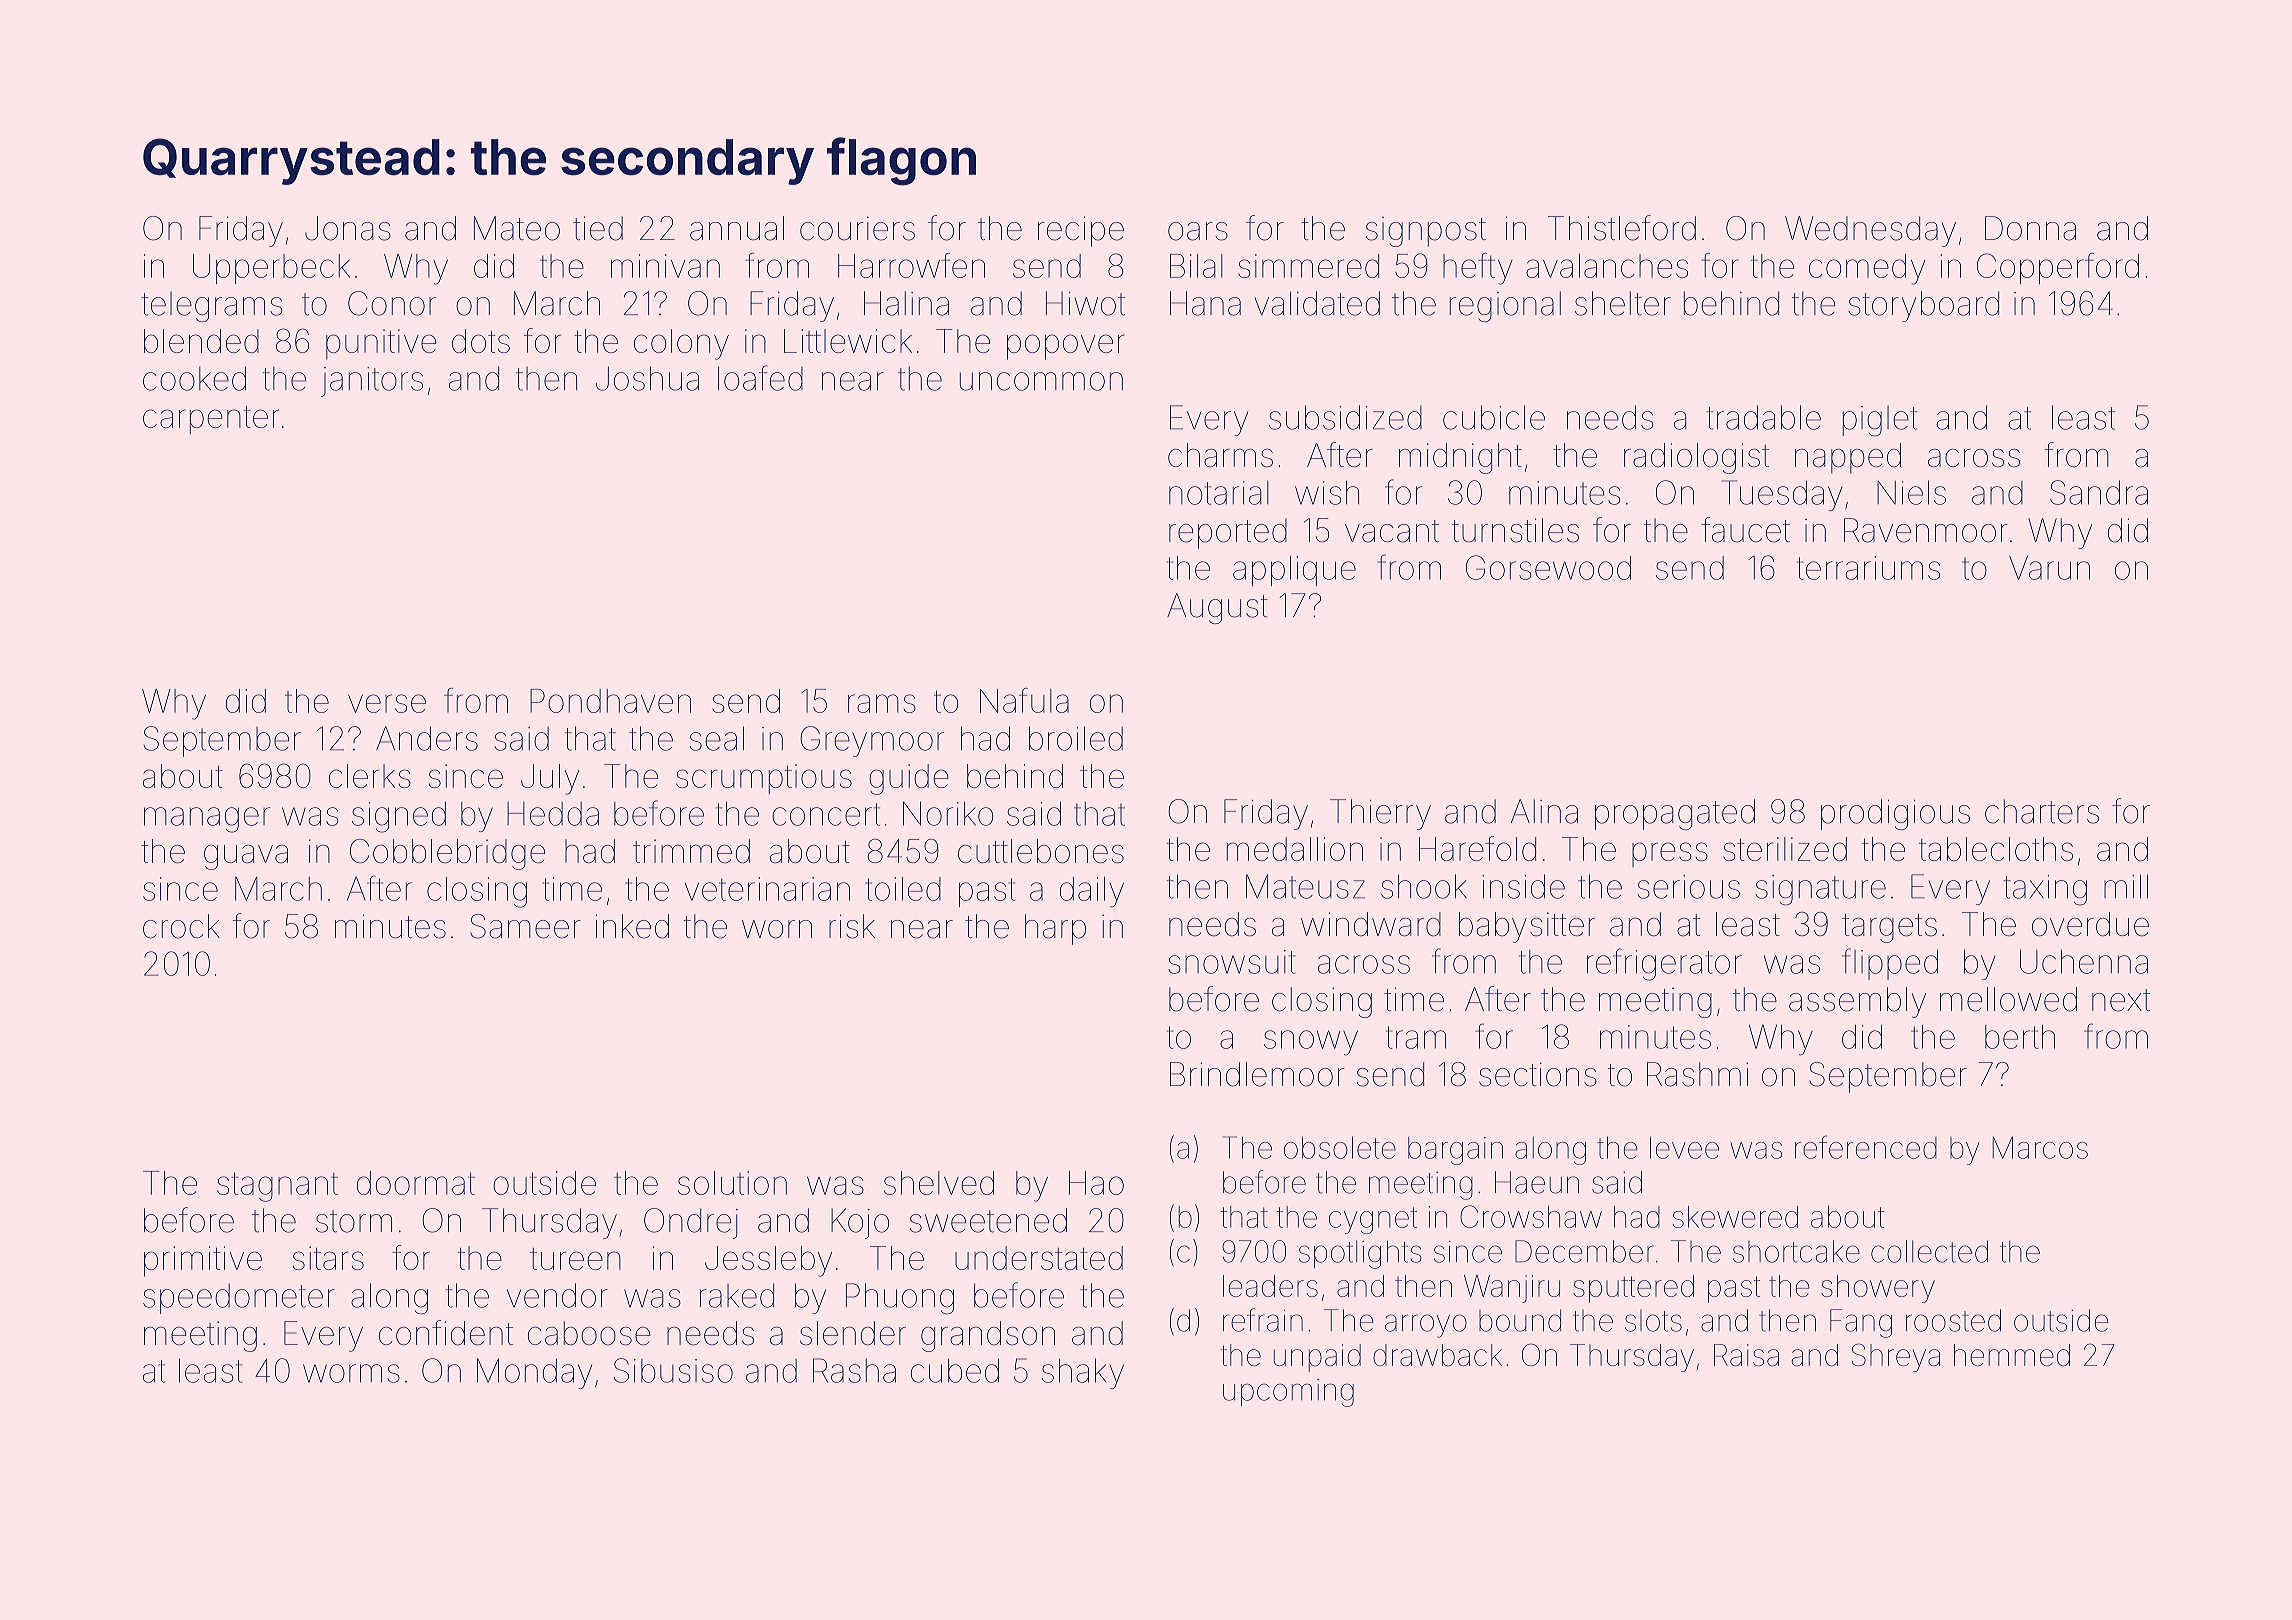 Image resolution: width=2292 pixels, height=1620 pixels. Describe the element at coordinates (955, 1370) in the document. I see `cubed` at that location.
